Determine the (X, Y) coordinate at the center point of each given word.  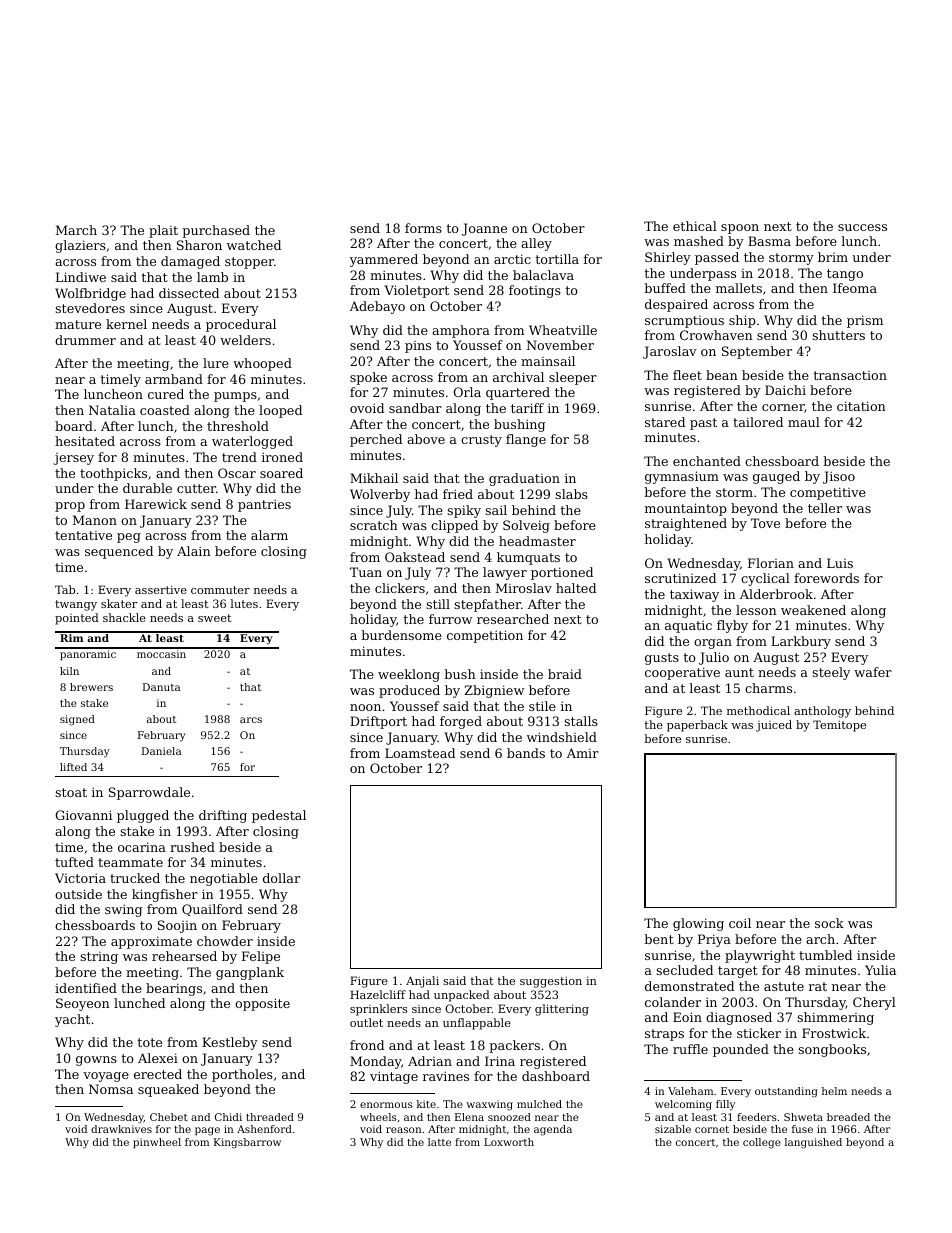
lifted (73, 767)
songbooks (832, 1050)
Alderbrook (776, 594)
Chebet (169, 1117)
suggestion (551, 982)
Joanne (484, 229)
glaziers (80, 246)
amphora (461, 331)
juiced (774, 726)
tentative (83, 535)
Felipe (261, 957)
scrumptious (684, 322)
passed (717, 258)
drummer (85, 340)
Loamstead (420, 753)
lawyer (505, 573)
